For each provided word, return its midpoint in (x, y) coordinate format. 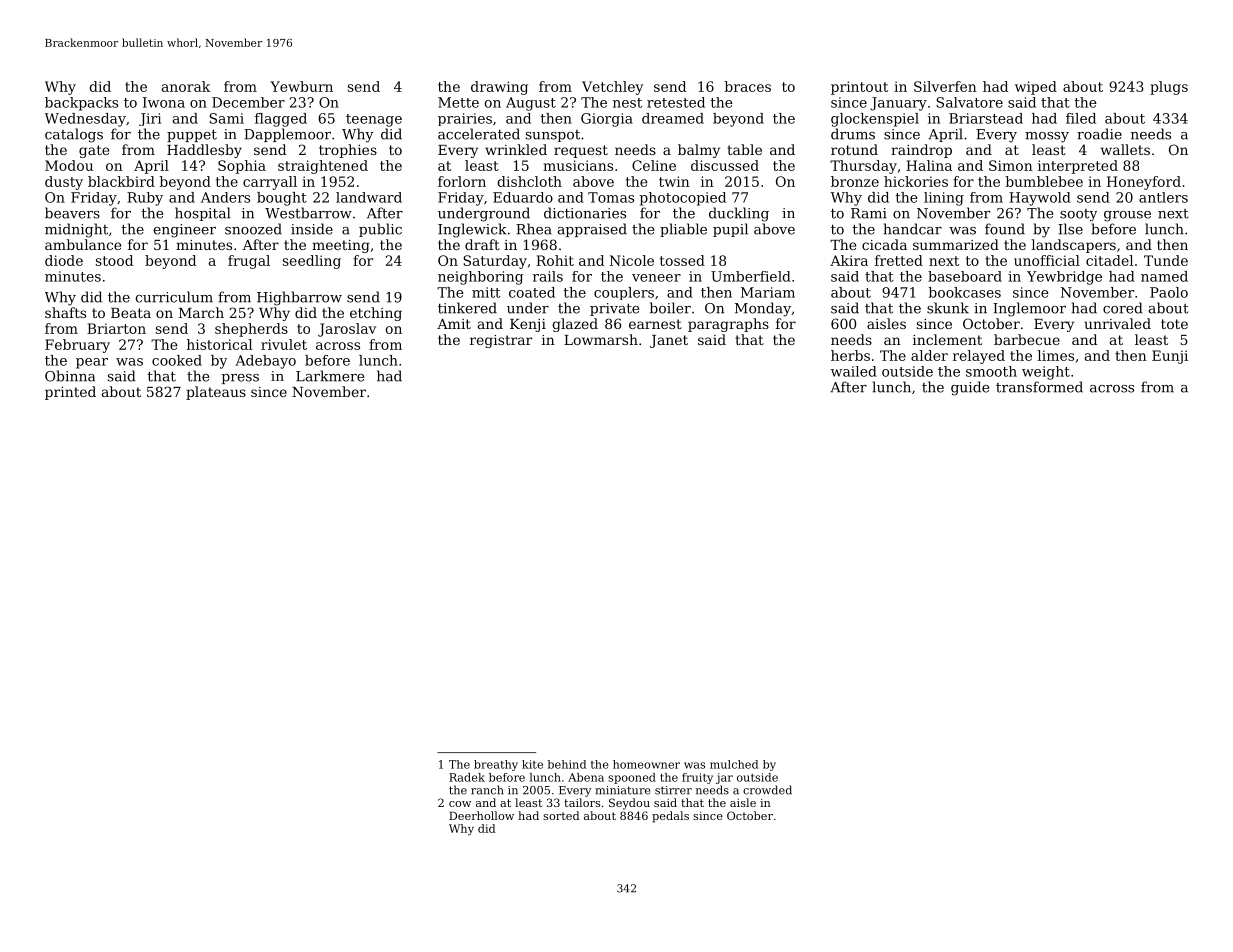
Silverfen (945, 86)
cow (460, 804)
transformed (1039, 387)
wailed (854, 371)
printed (70, 393)
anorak (186, 86)
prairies (465, 119)
